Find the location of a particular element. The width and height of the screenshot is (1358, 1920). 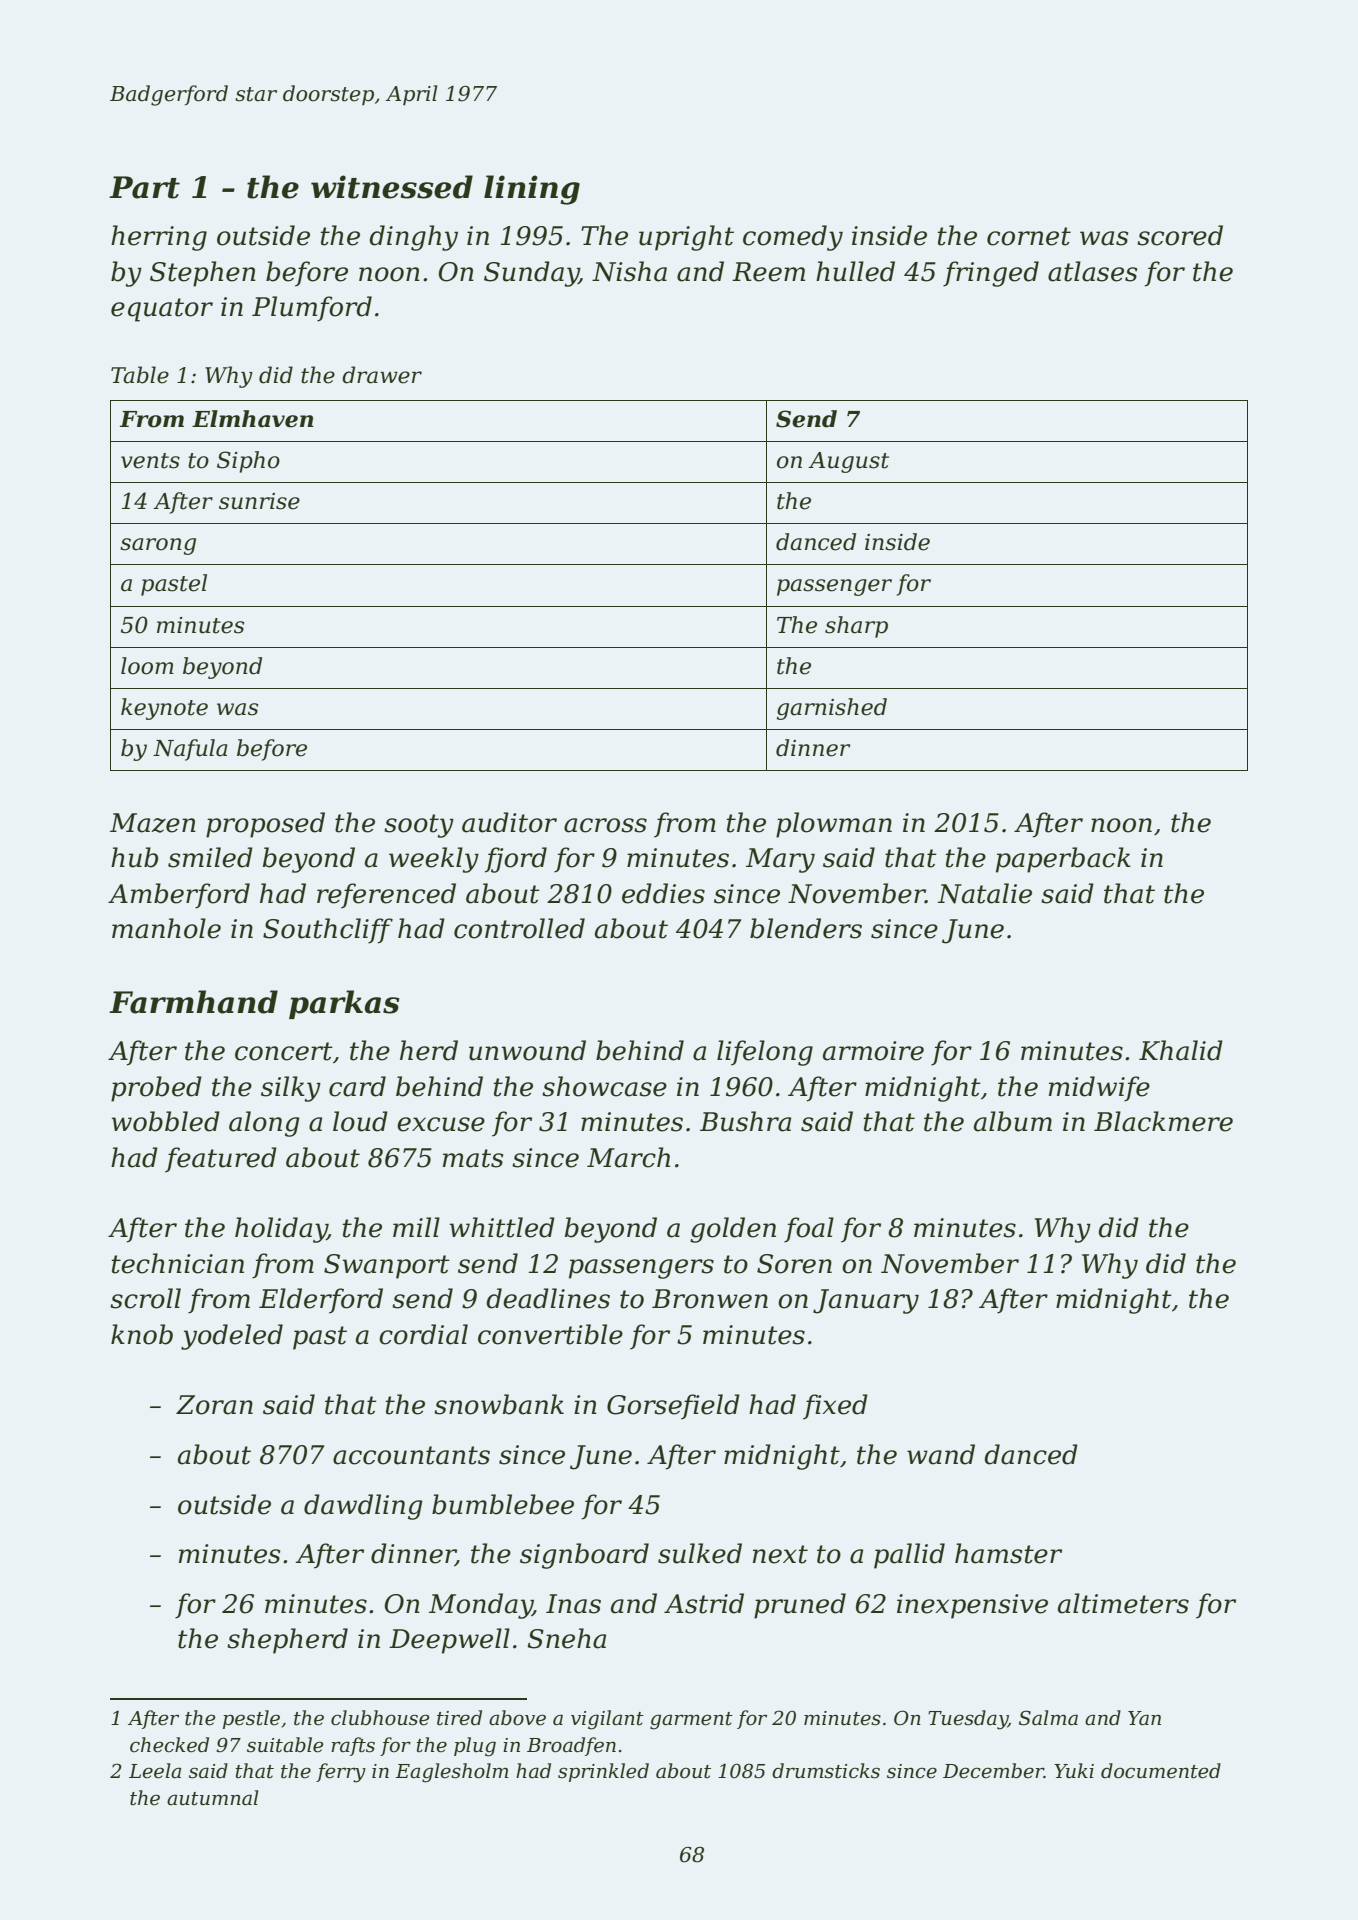

cornet is located at coordinates (1029, 236).
